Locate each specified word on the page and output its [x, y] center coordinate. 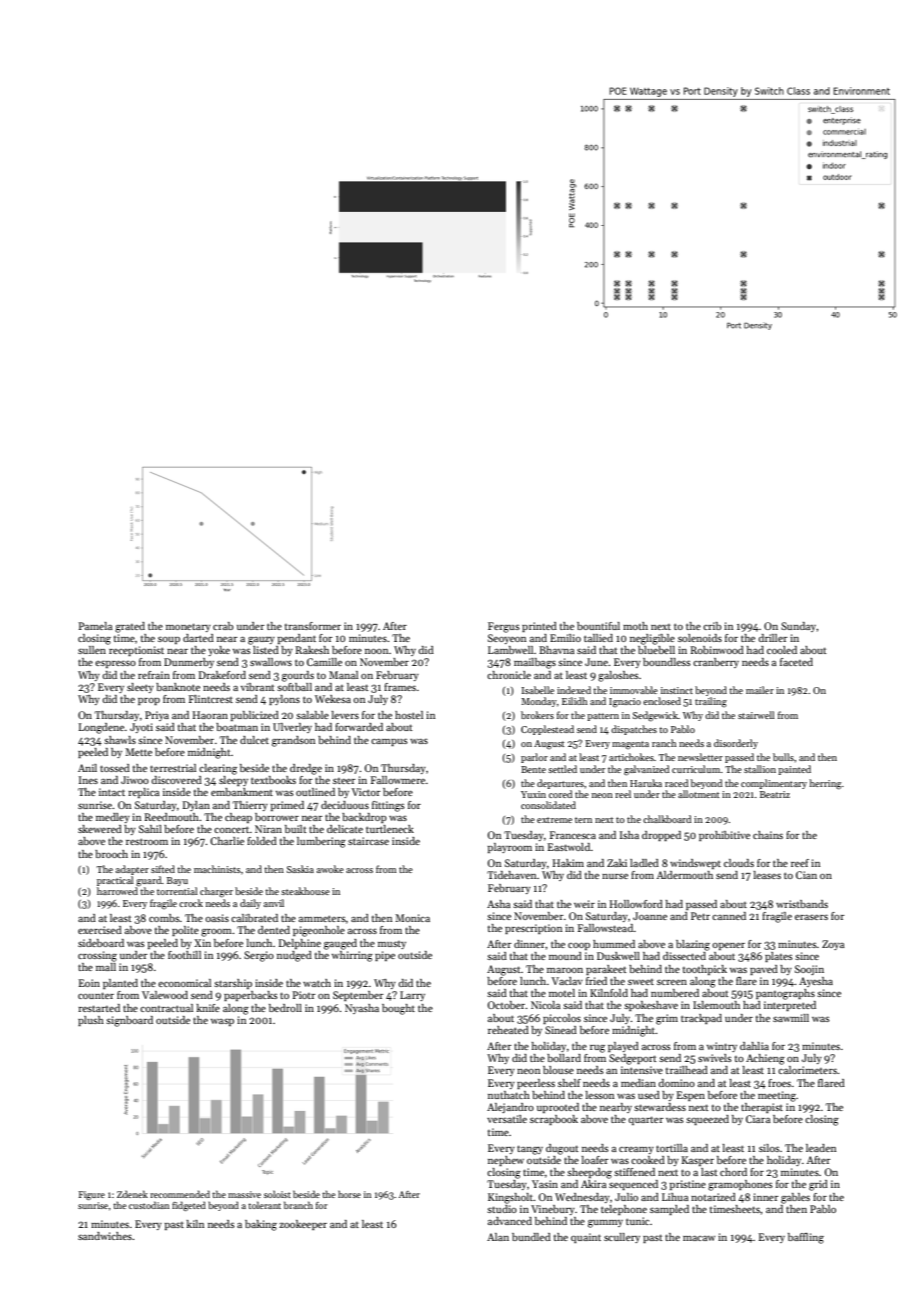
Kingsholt [510, 1198]
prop [149, 701]
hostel [409, 715]
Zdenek [132, 1194]
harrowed [117, 891]
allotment [699, 794]
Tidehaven [511, 875]
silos [769, 1148]
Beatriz [775, 794]
